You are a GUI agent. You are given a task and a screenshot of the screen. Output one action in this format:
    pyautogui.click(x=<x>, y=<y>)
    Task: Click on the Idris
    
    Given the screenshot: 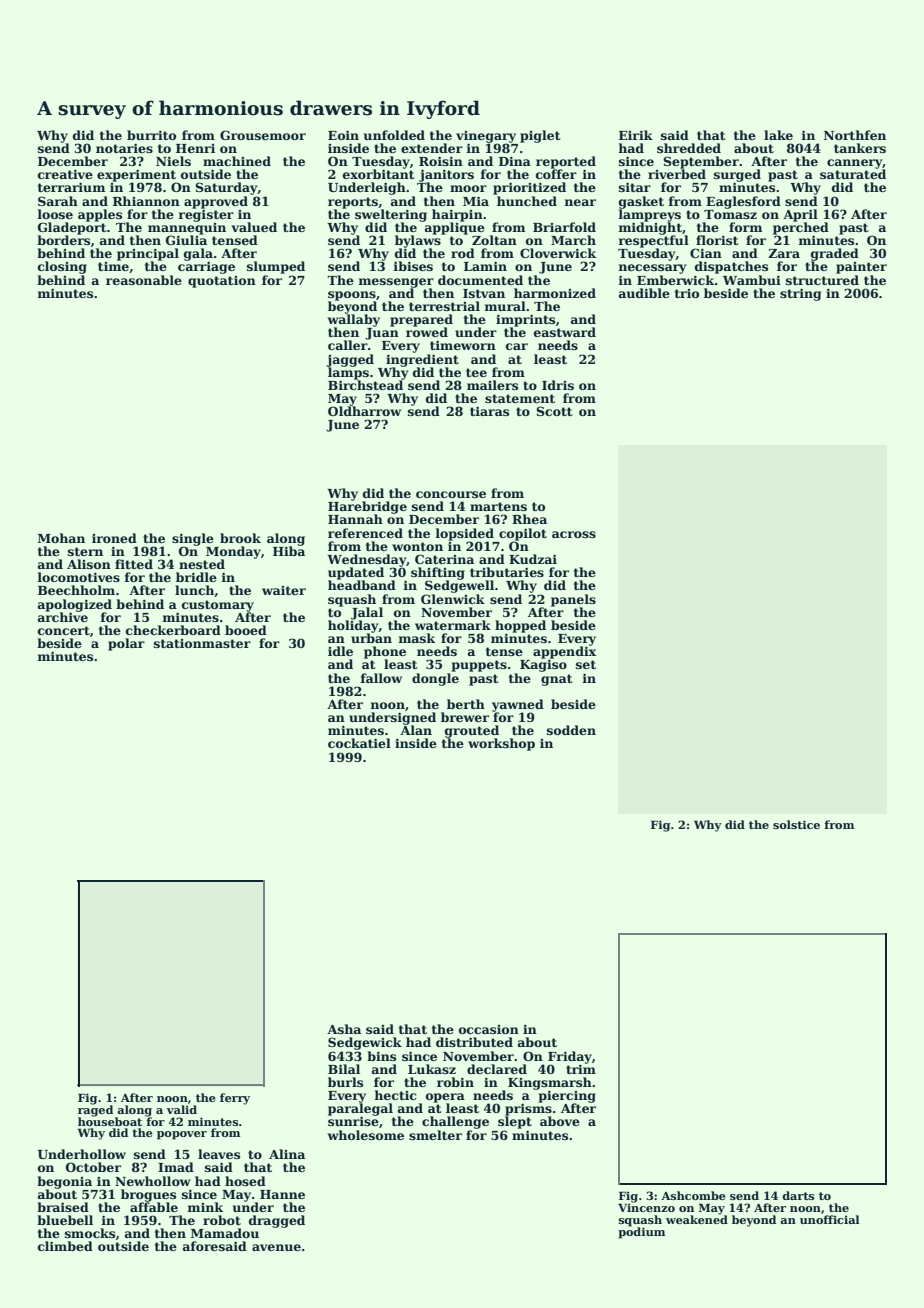 What is the action you would take?
    pyautogui.click(x=558, y=385)
